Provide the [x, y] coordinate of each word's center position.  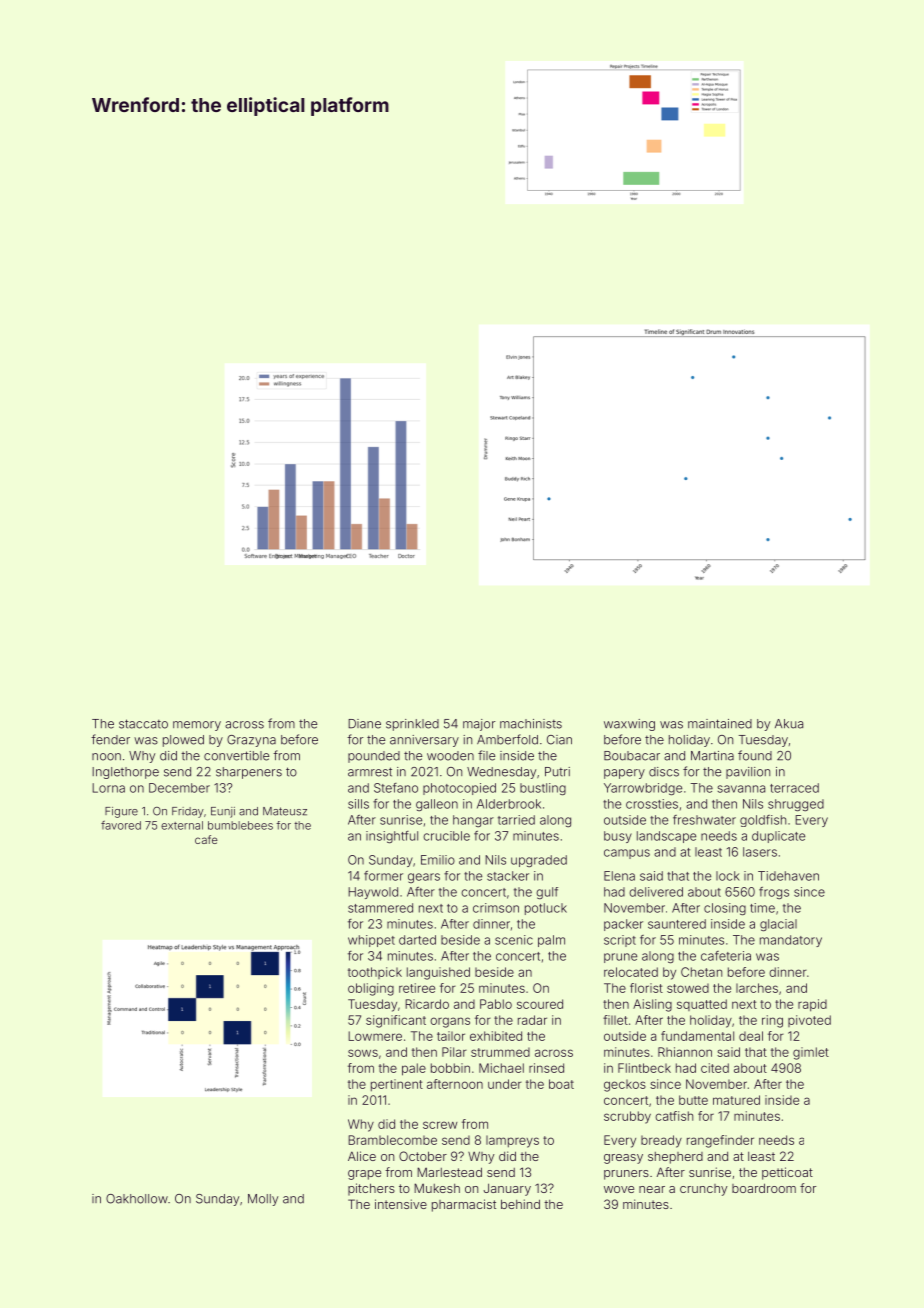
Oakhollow [137, 1199]
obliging [371, 989]
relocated [631, 972]
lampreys [512, 1141]
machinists [531, 724]
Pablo [496, 1004]
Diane [364, 724]
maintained [720, 724]
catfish [674, 1116]
